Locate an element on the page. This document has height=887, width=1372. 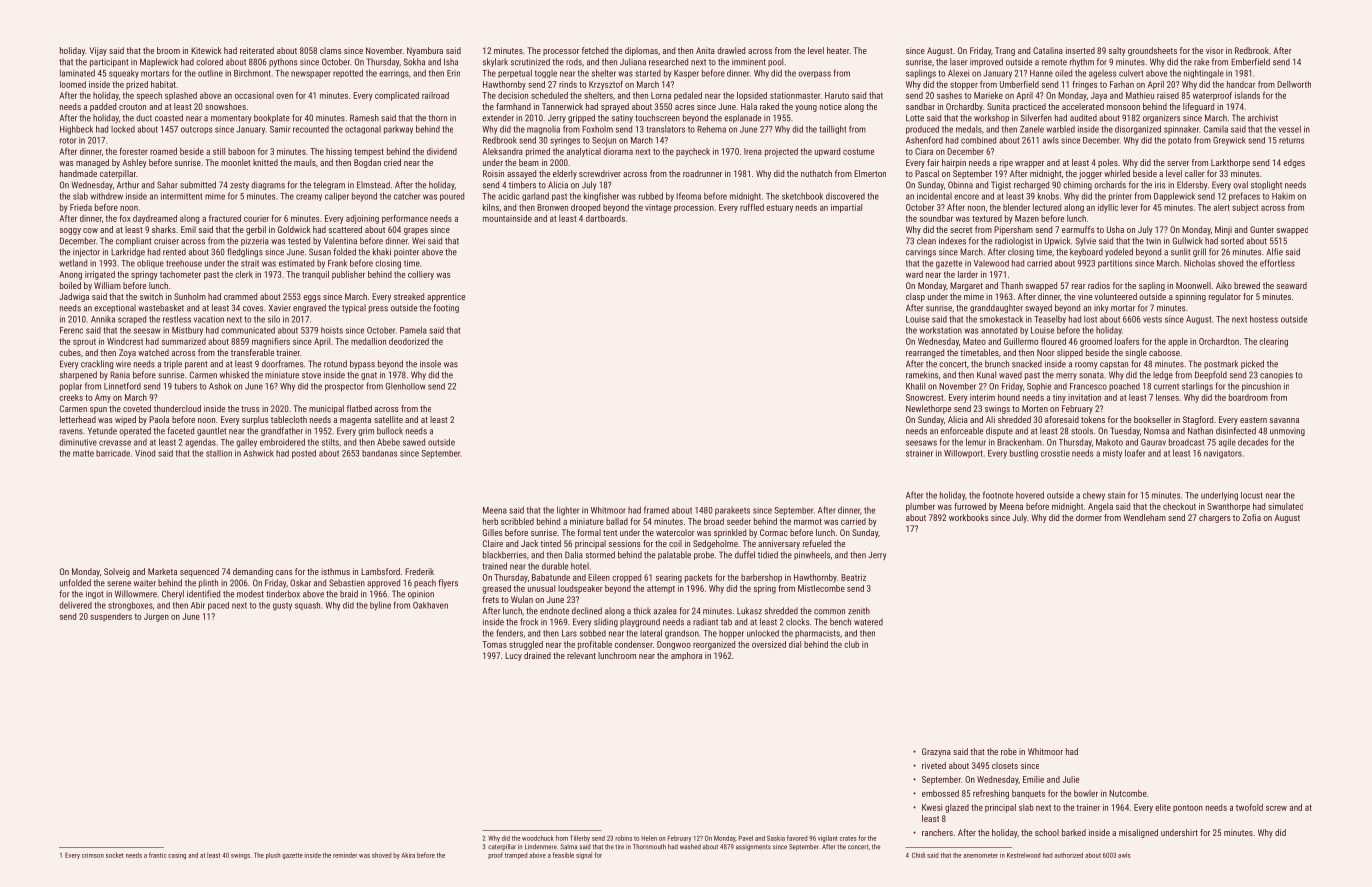
cubes is located at coordinates (70, 352).
